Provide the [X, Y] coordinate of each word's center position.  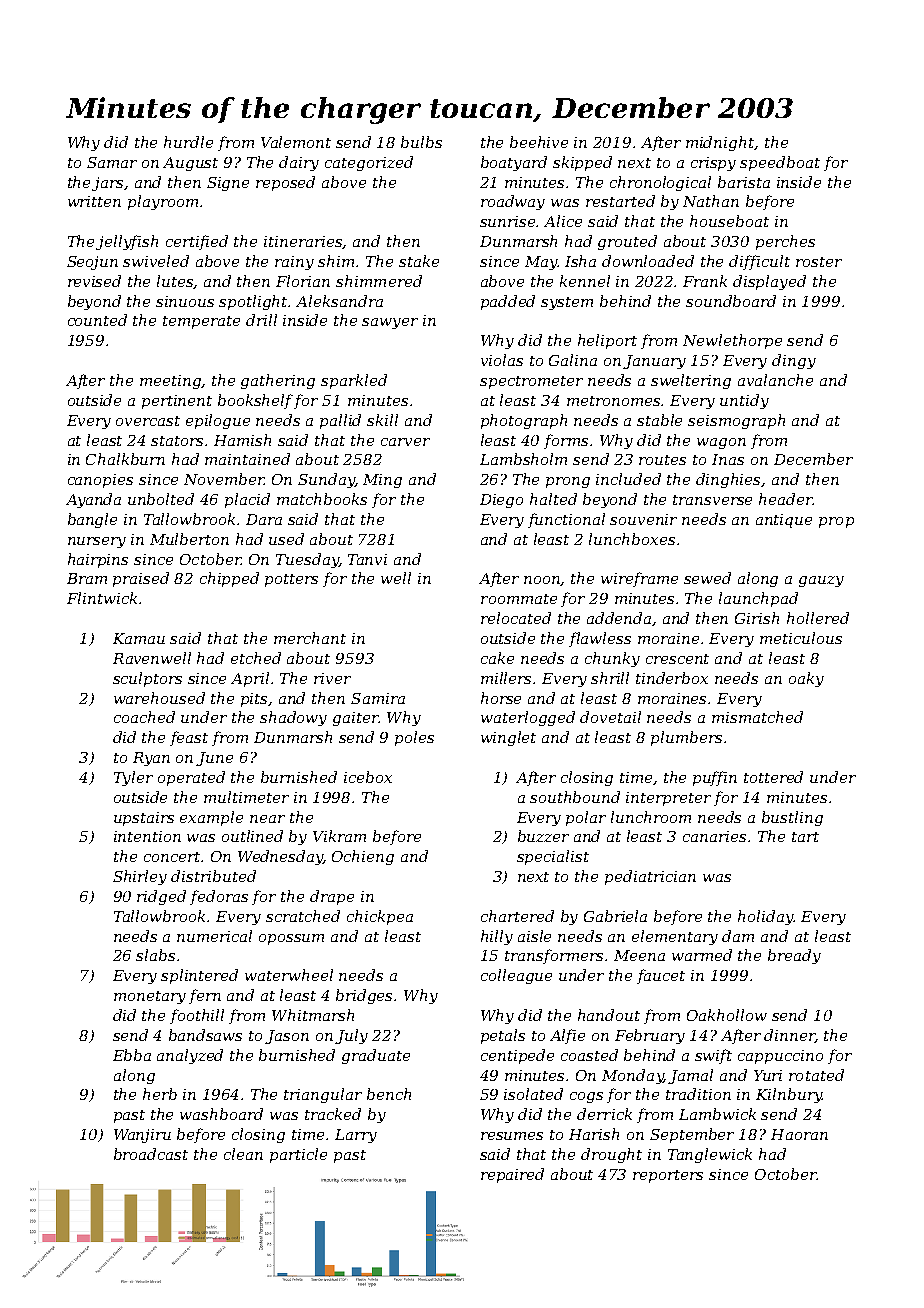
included [628, 479]
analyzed [190, 1056]
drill [261, 320]
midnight [720, 143]
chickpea [380, 917]
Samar [112, 162]
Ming [382, 481]
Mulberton [189, 539]
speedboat [780, 163]
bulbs [421, 142]
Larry [356, 1136]
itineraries [303, 242]
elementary [675, 937]
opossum [291, 939]
